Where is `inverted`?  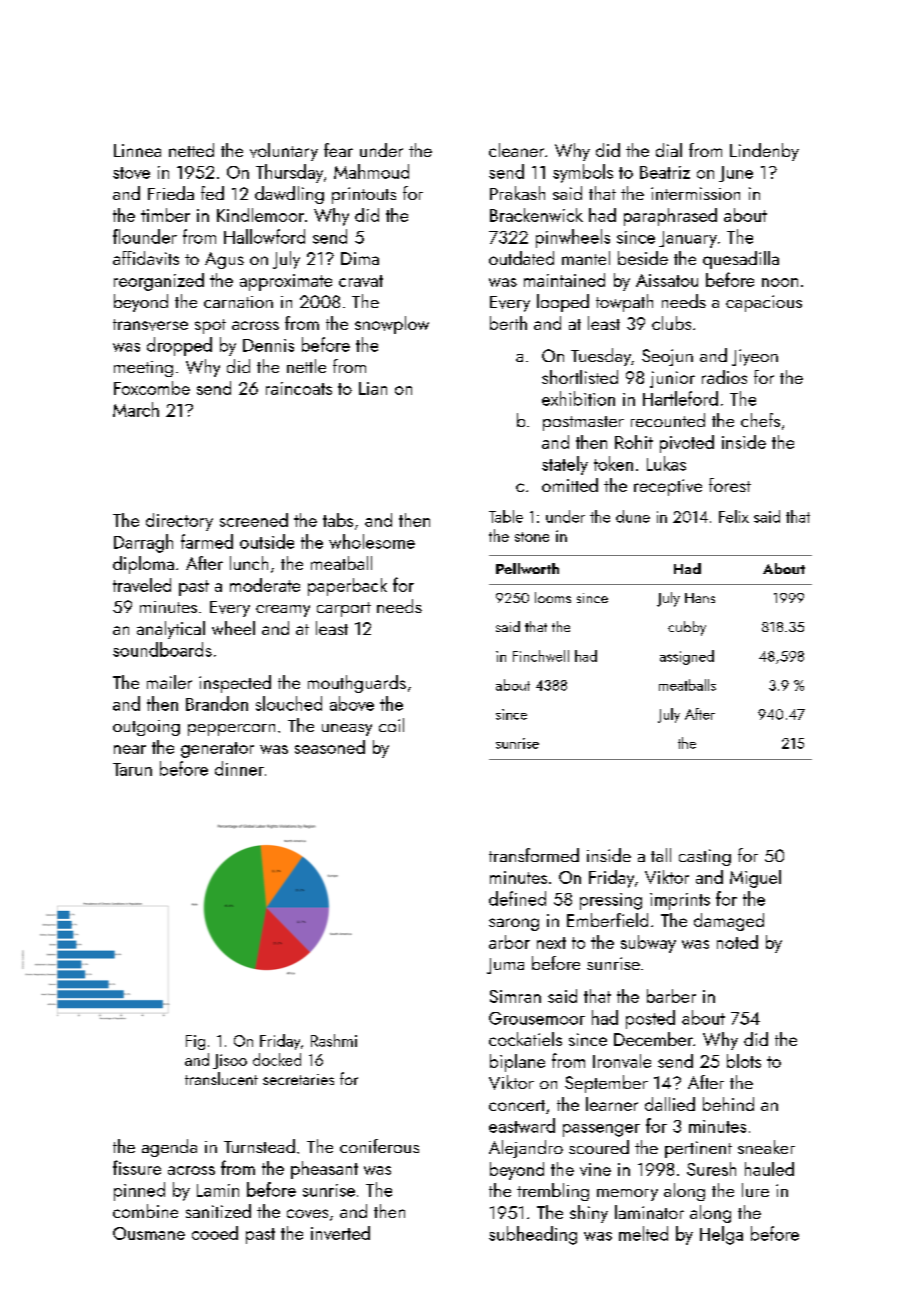
inverted is located at coordinates (340, 1233).
